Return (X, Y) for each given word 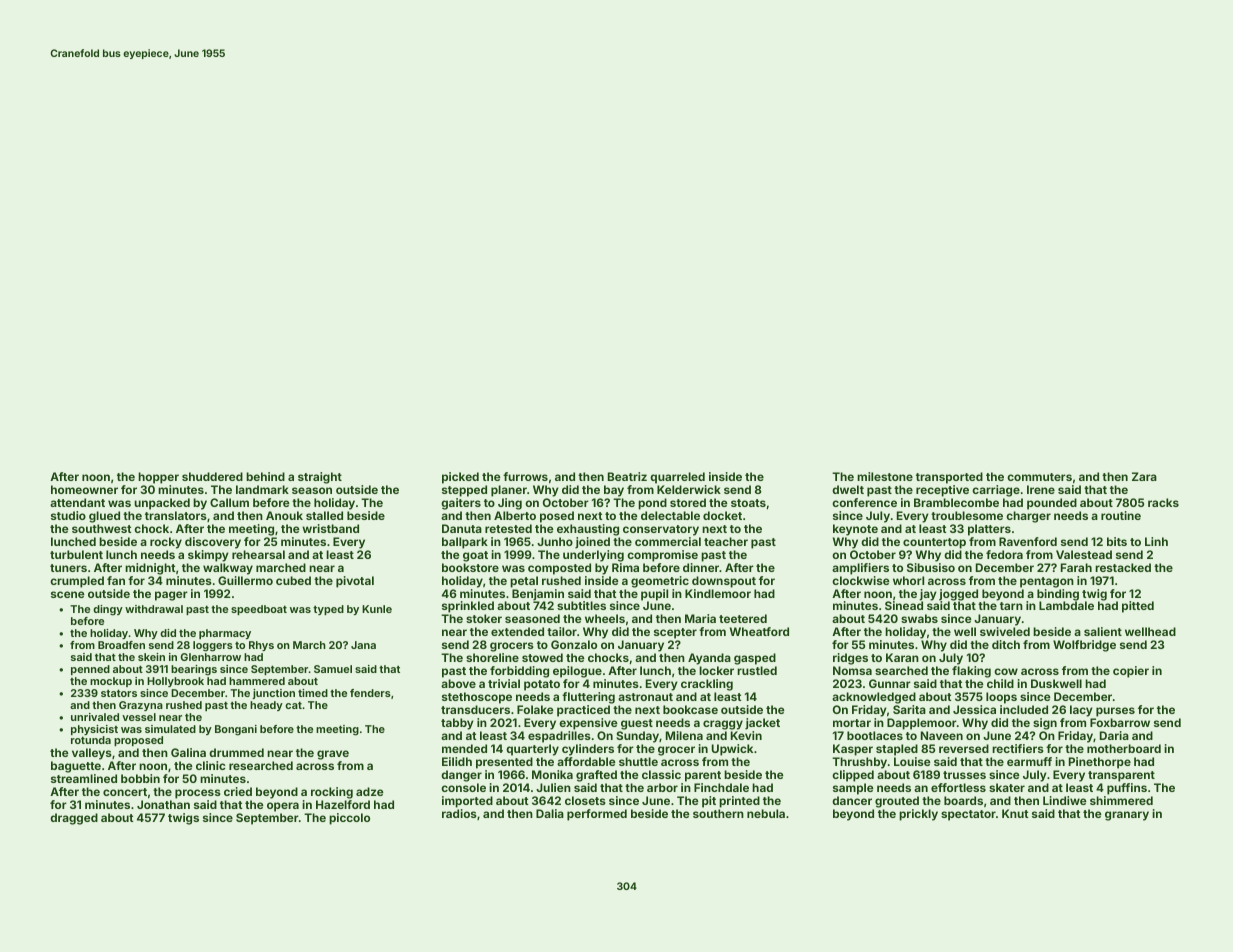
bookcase (690, 709)
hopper (158, 478)
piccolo (349, 819)
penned (90, 670)
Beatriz (627, 476)
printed (739, 802)
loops (1001, 698)
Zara (1144, 476)
